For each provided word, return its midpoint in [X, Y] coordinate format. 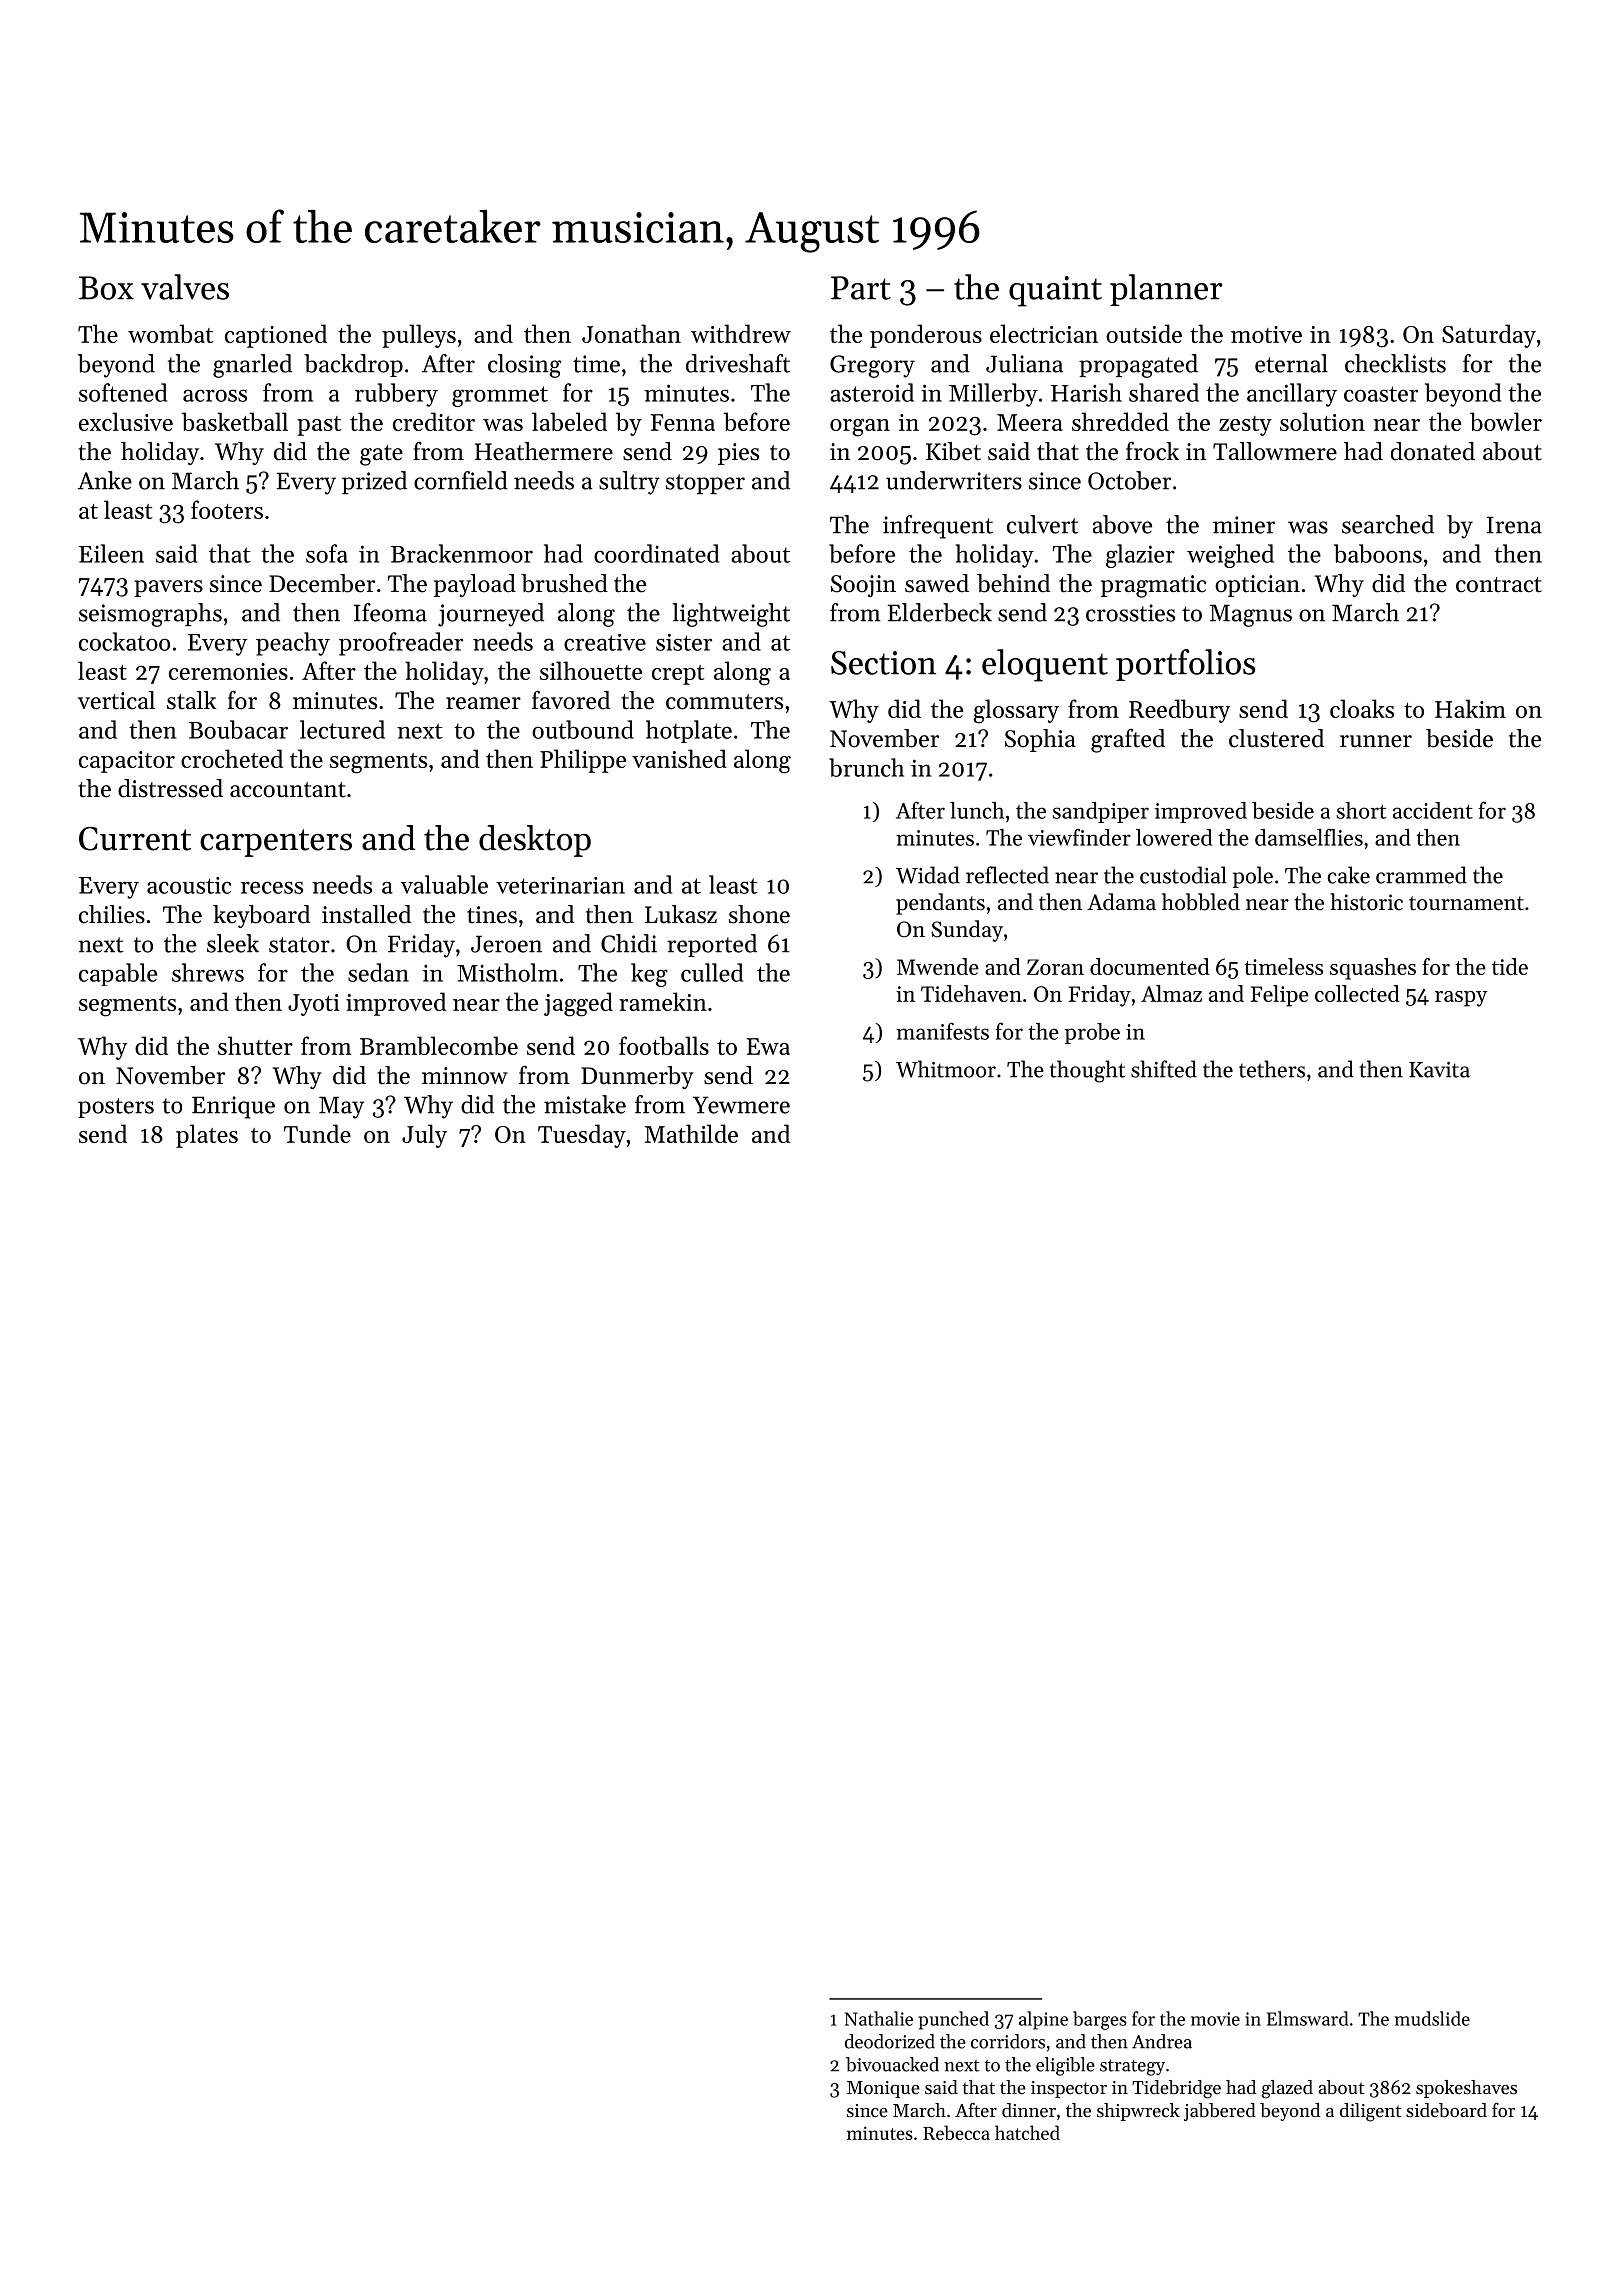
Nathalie [879, 2018]
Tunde [317, 1133]
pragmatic [1153, 586]
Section [883, 663]
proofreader [401, 644]
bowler [1506, 421]
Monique [883, 2089]
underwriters [954, 480]
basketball [235, 421]
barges [1100, 2020]
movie [1215, 2019]
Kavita [1439, 1070]
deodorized [890, 2041]
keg [649, 975]
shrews [208, 972]
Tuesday [582, 1136]
